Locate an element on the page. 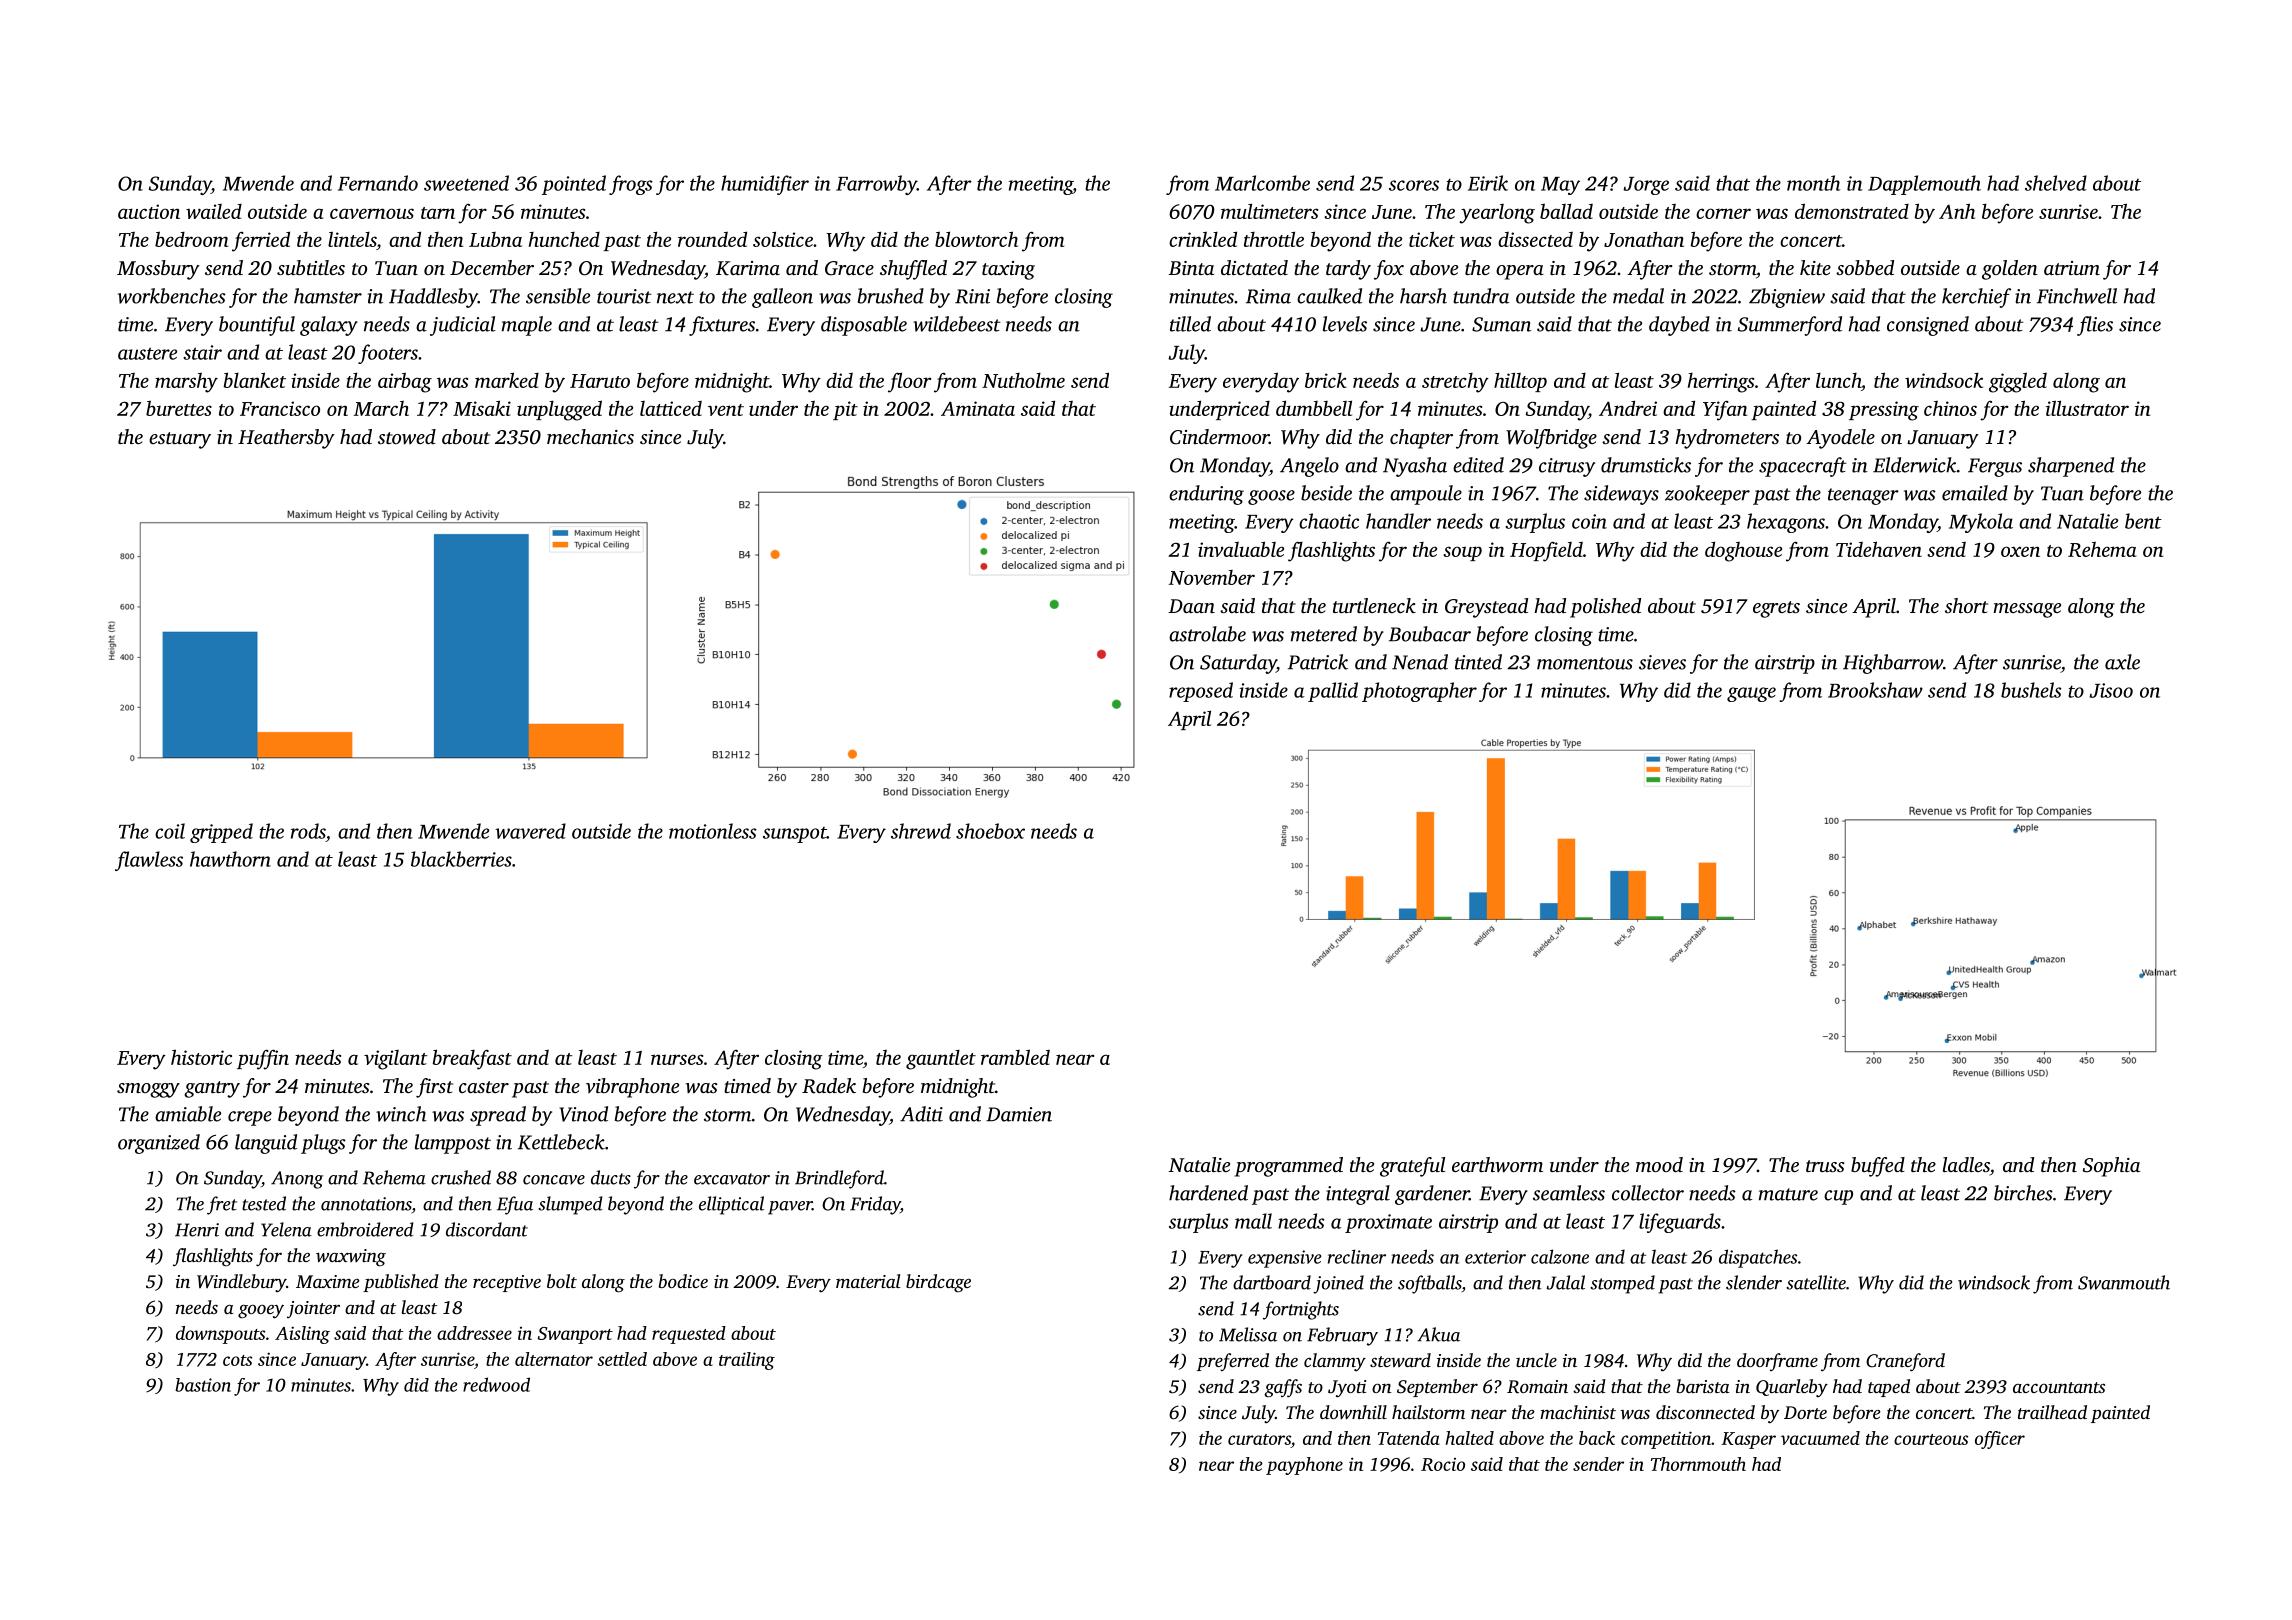  turtleneck is located at coordinates (1374, 605).
